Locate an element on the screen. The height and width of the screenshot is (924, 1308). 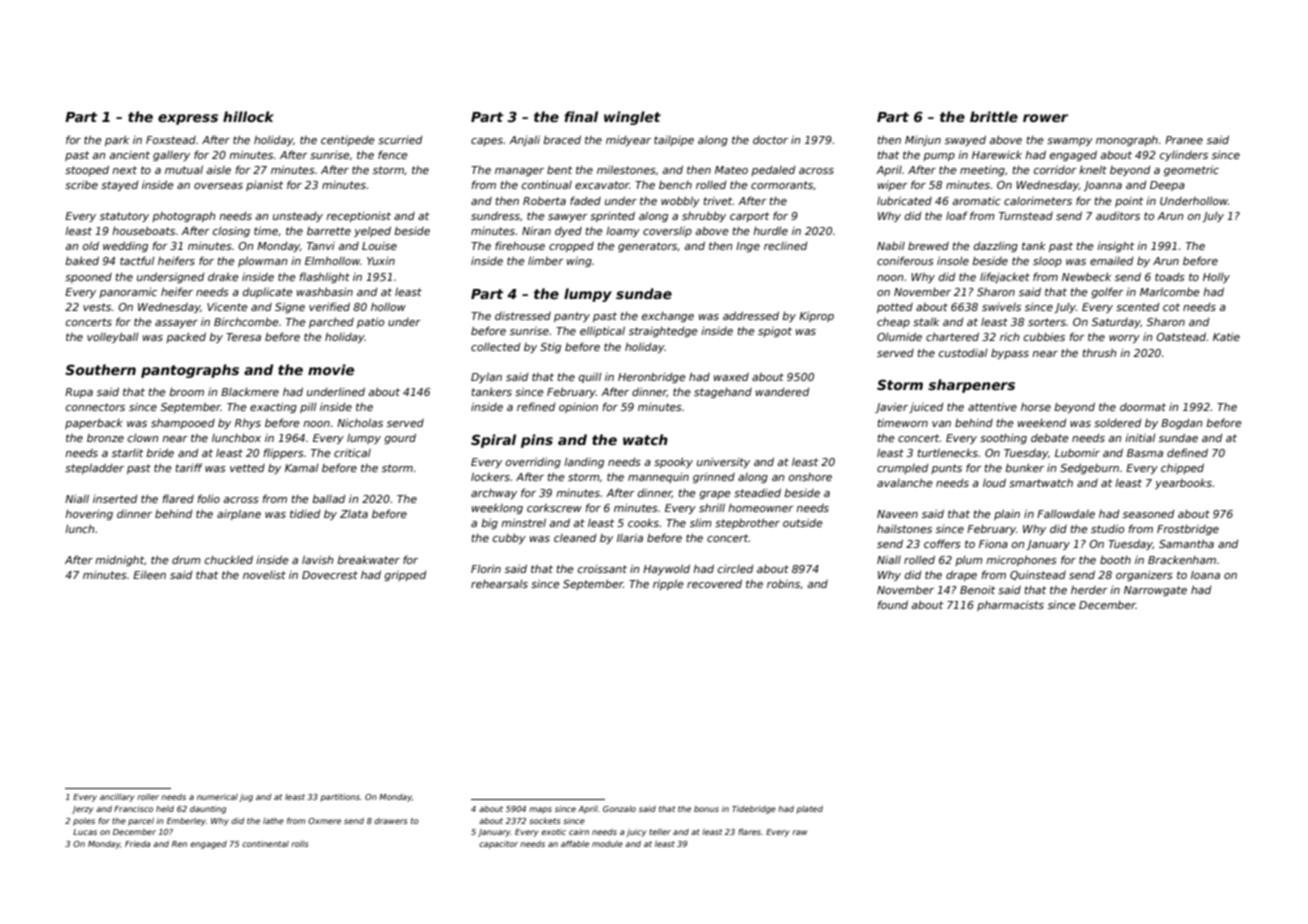
module is located at coordinates (607, 844).
